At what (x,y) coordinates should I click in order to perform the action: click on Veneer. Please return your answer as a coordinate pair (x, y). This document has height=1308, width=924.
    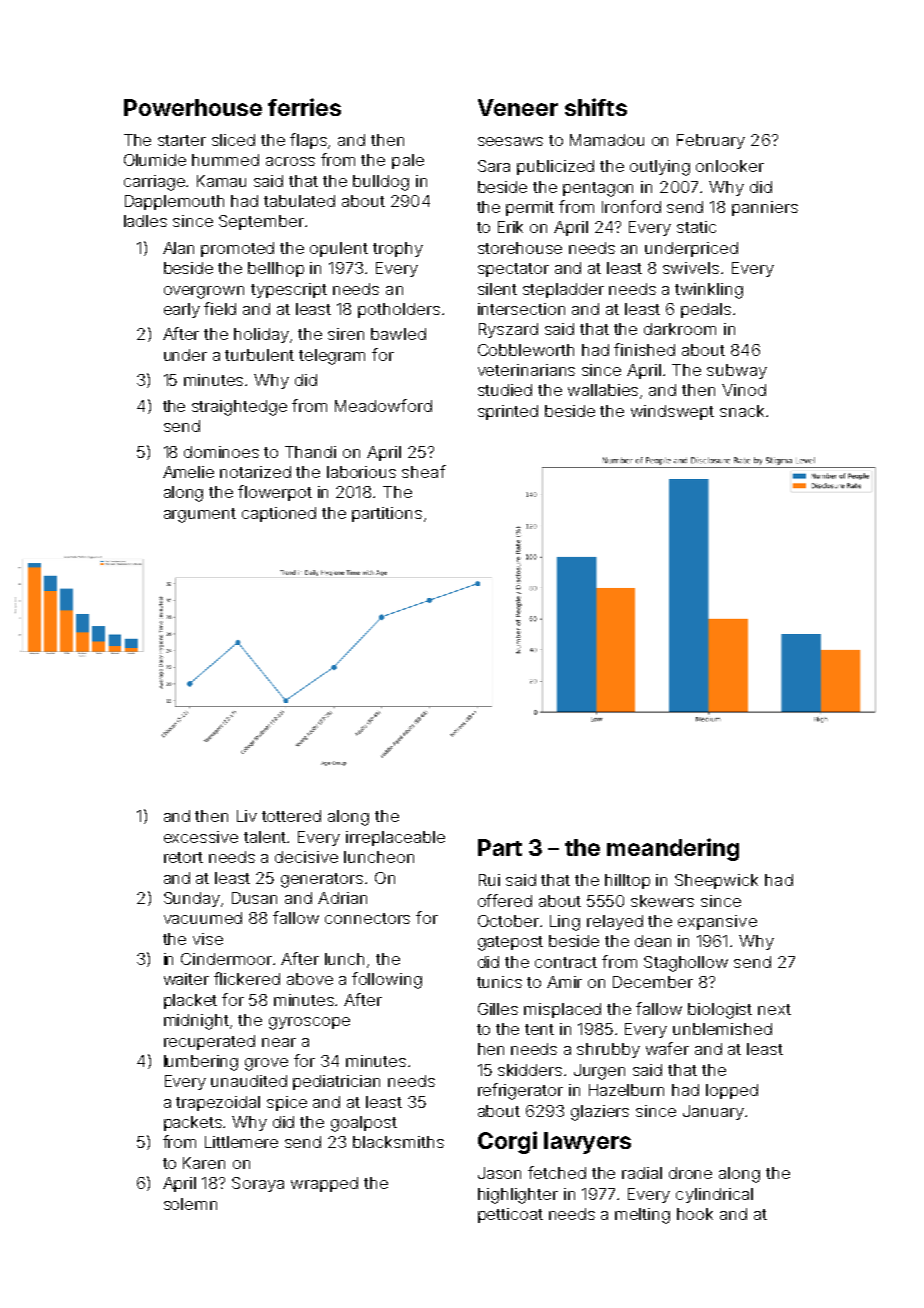
    Looking at the image, I should click on (518, 107).
